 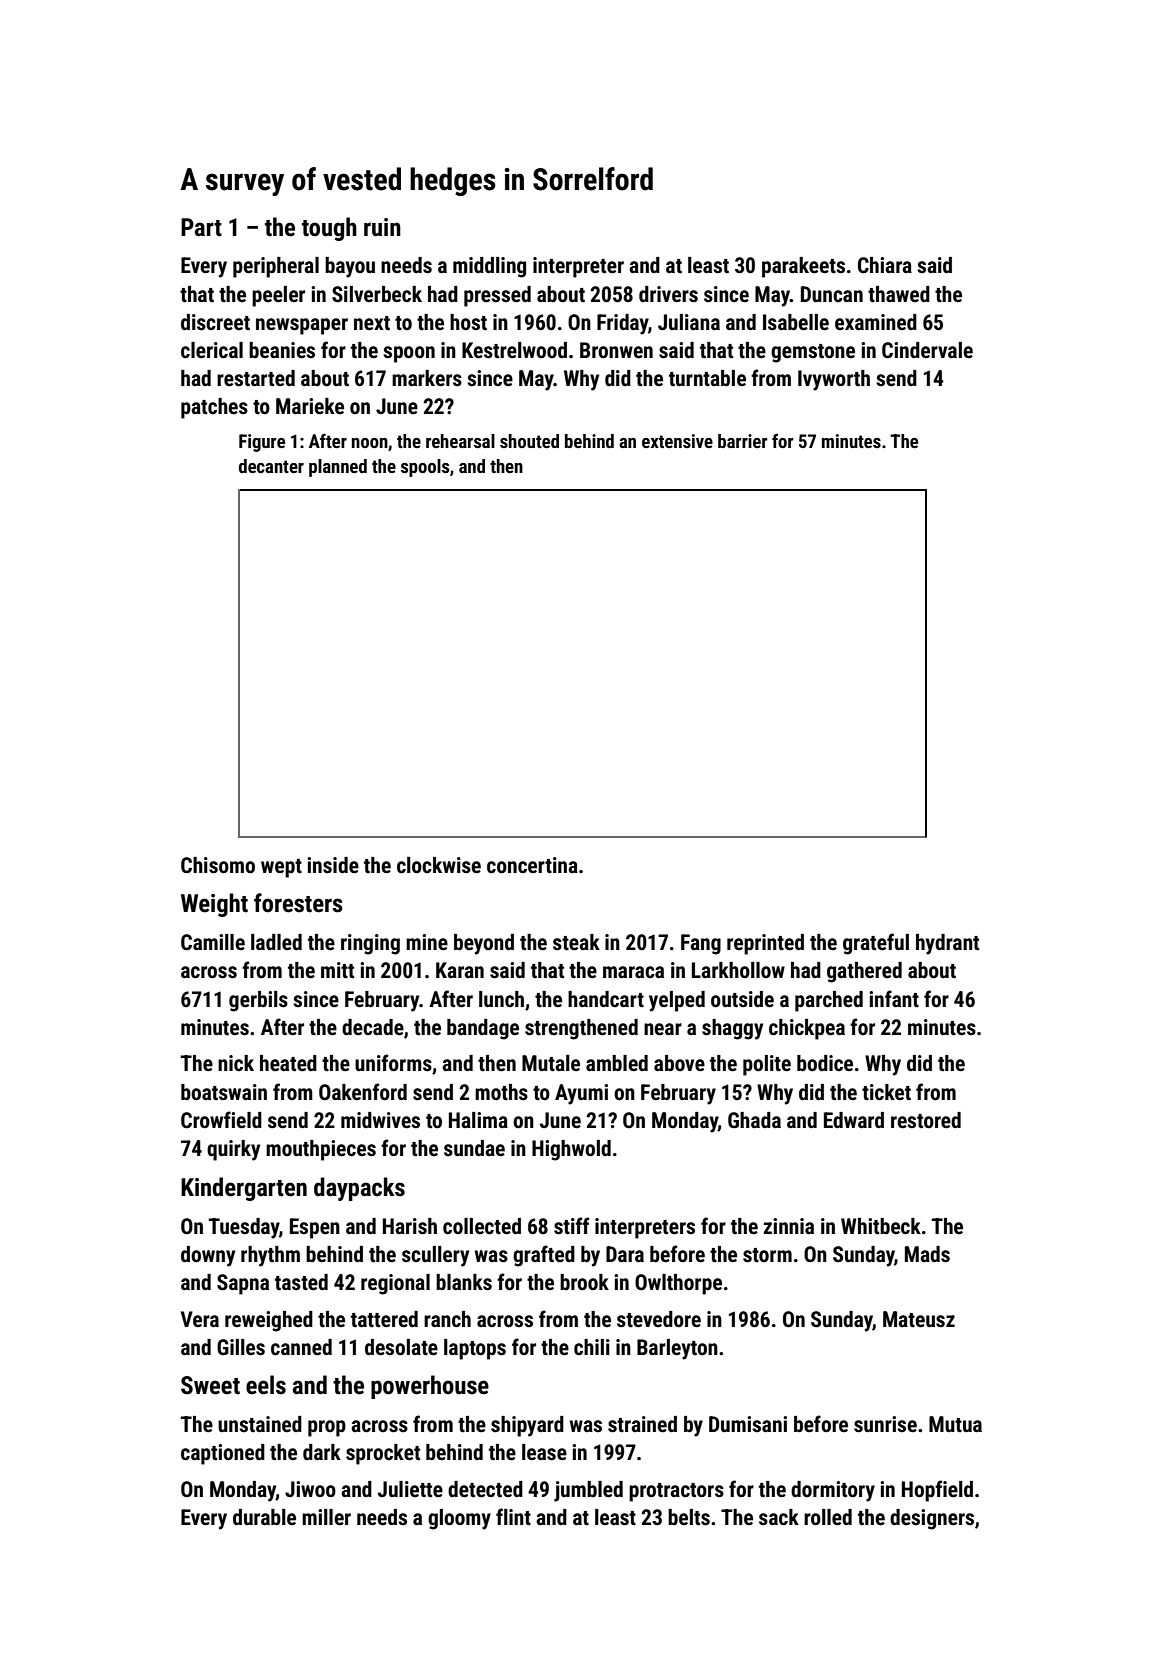 What do you see at coordinates (395, 1284) in the document?
I see `regional` at bounding box center [395, 1284].
